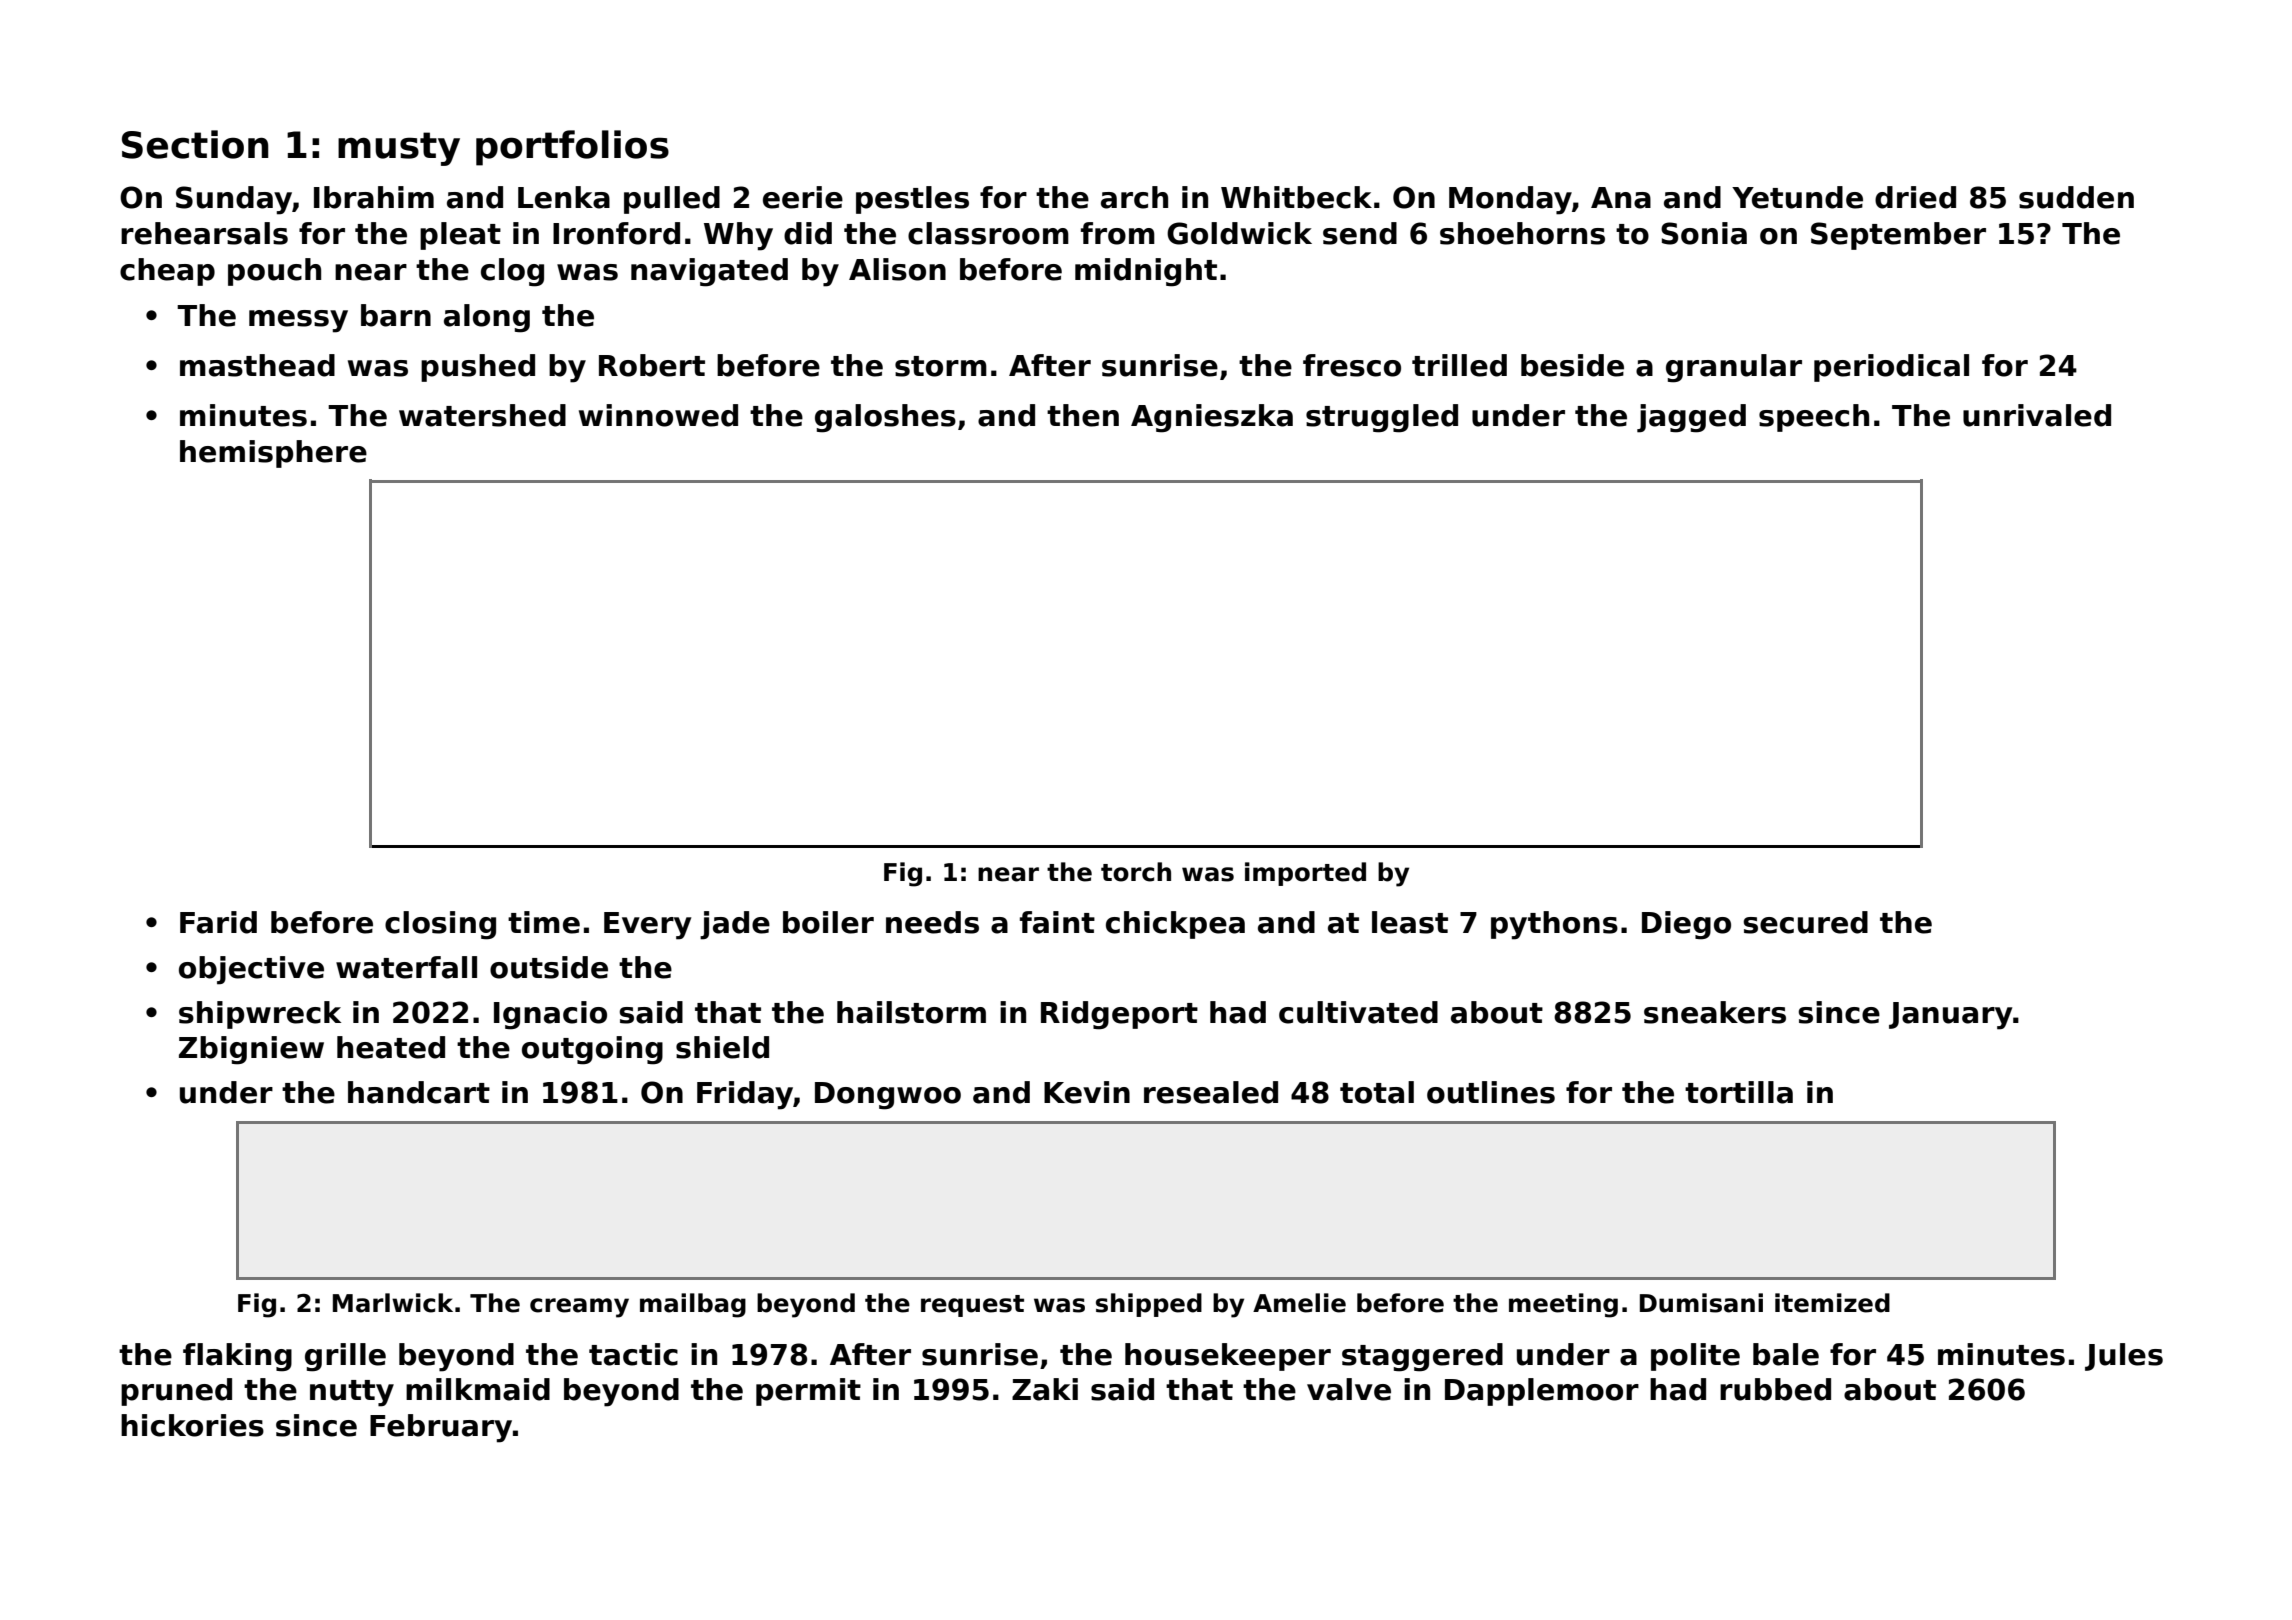  What do you see at coordinates (1686, 925) in the screenshot?
I see `Diego` at bounding box center [1686, 925].
